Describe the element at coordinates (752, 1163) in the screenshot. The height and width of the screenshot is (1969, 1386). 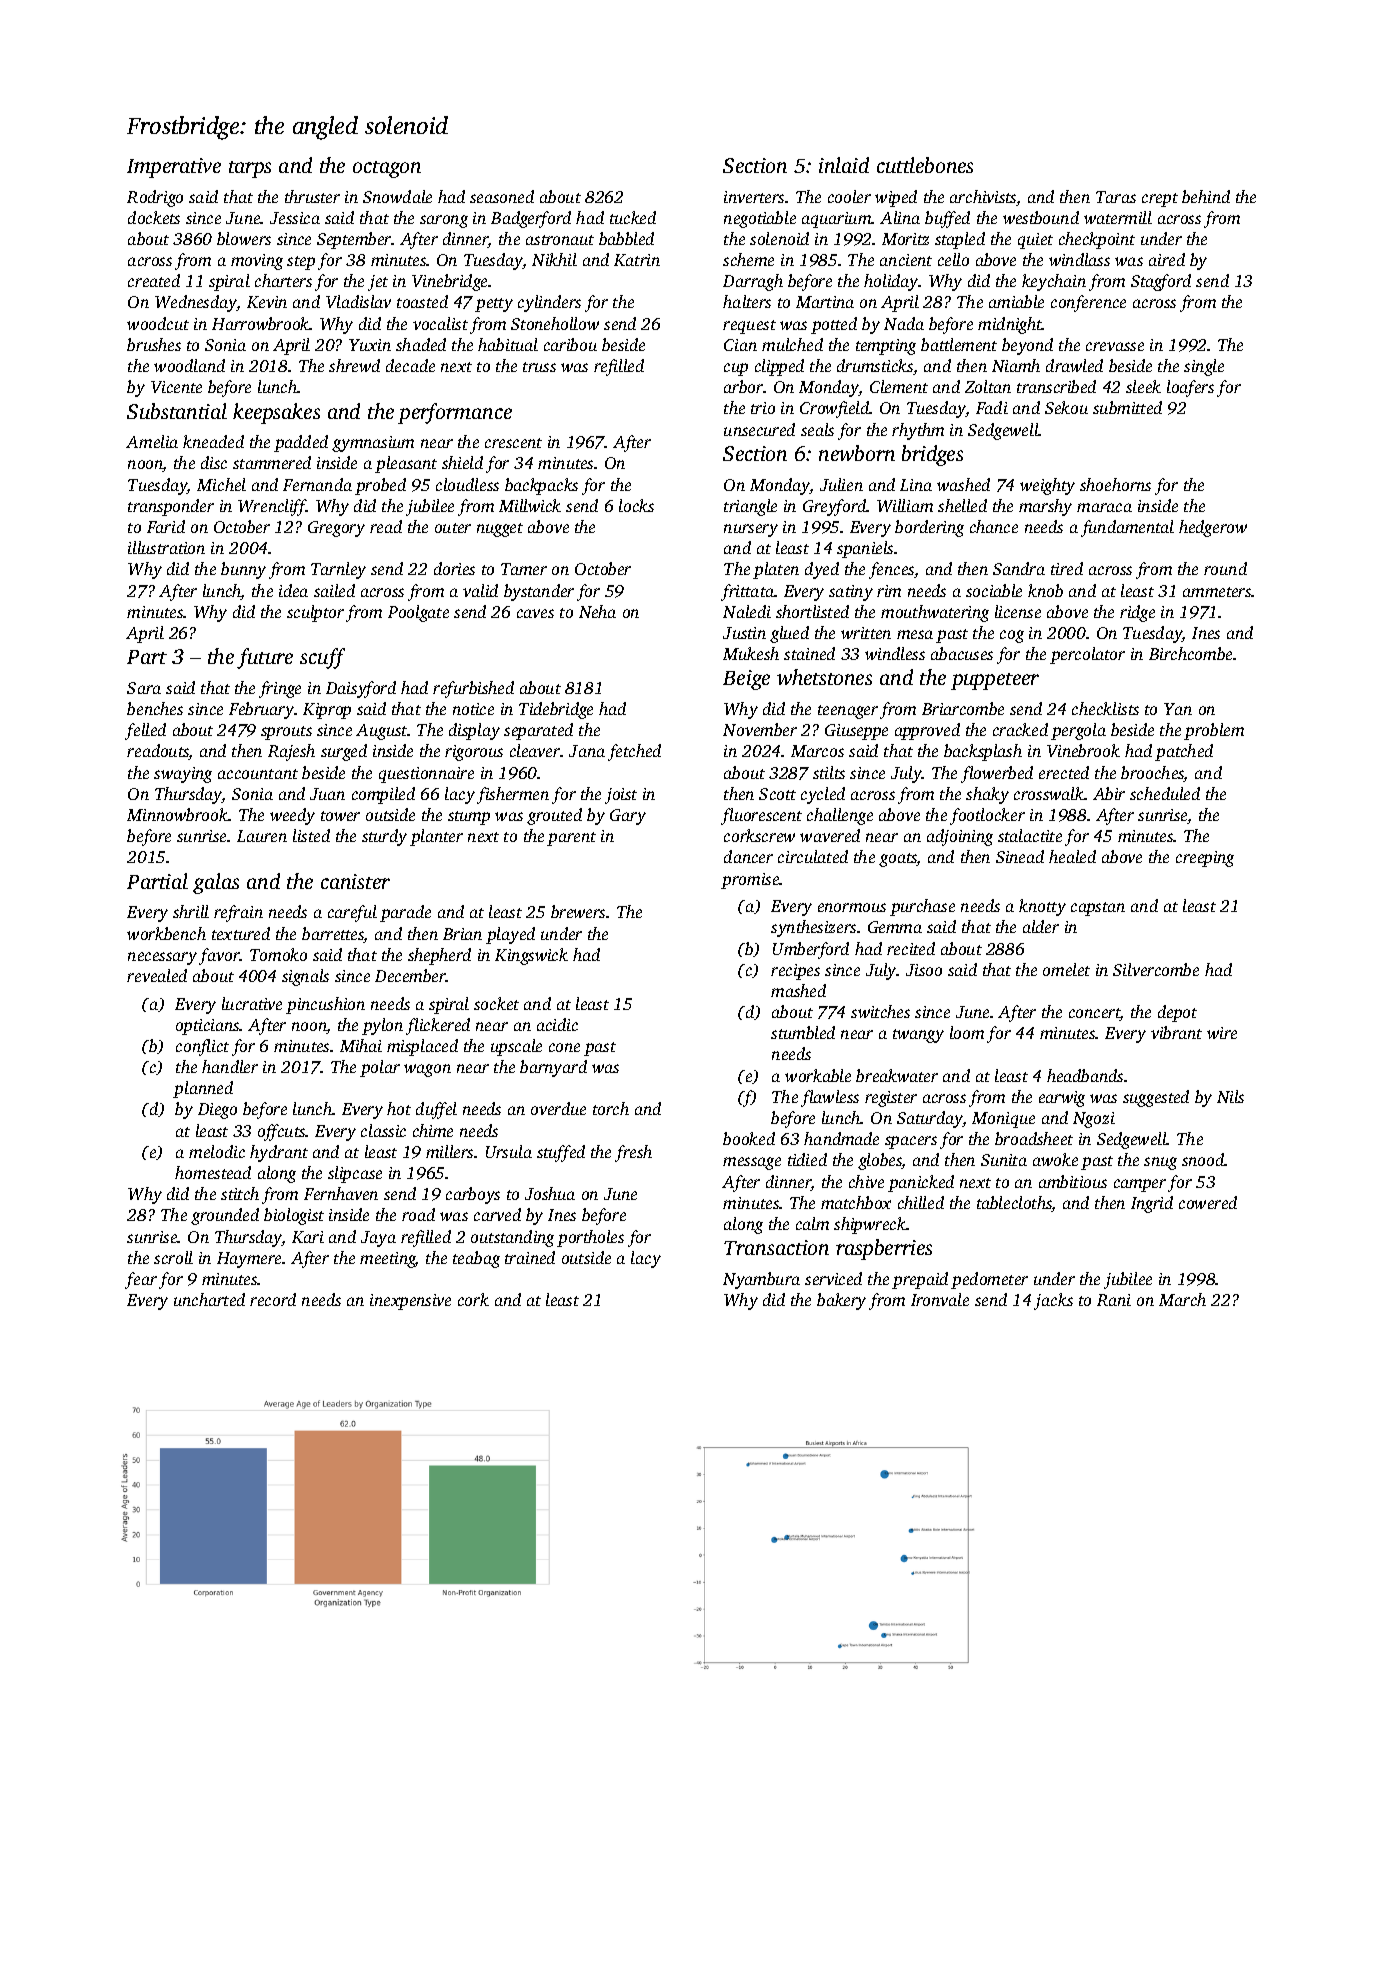
I see `message` at that location.
